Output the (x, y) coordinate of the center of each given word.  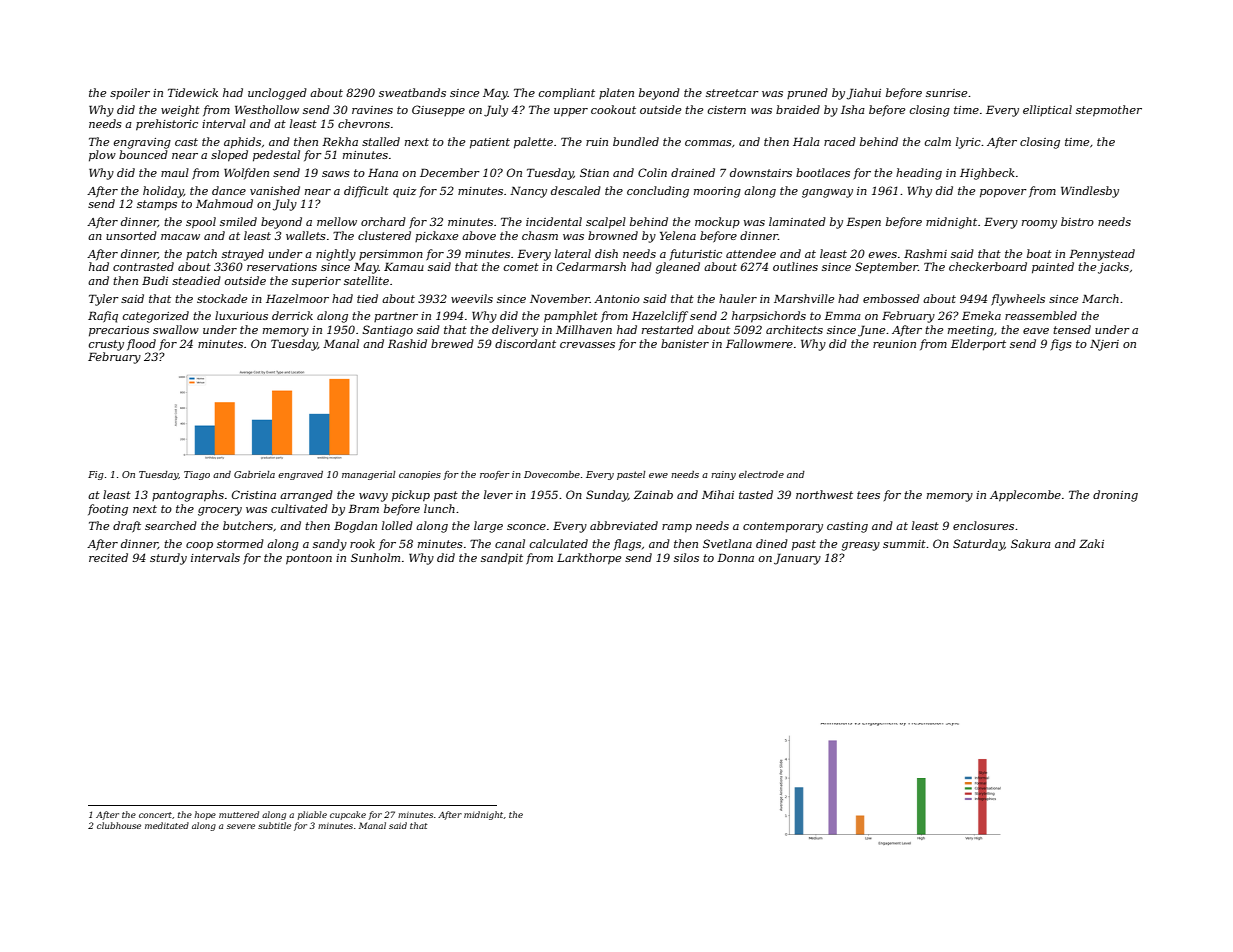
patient (490, 143)
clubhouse (119, 825)
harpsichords (769, 317)
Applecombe (1025, 496)
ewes (883, 255)
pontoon (309, 559)
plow (102, 156)
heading (919, 174)
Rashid (407, 343)
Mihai (718, 494)
